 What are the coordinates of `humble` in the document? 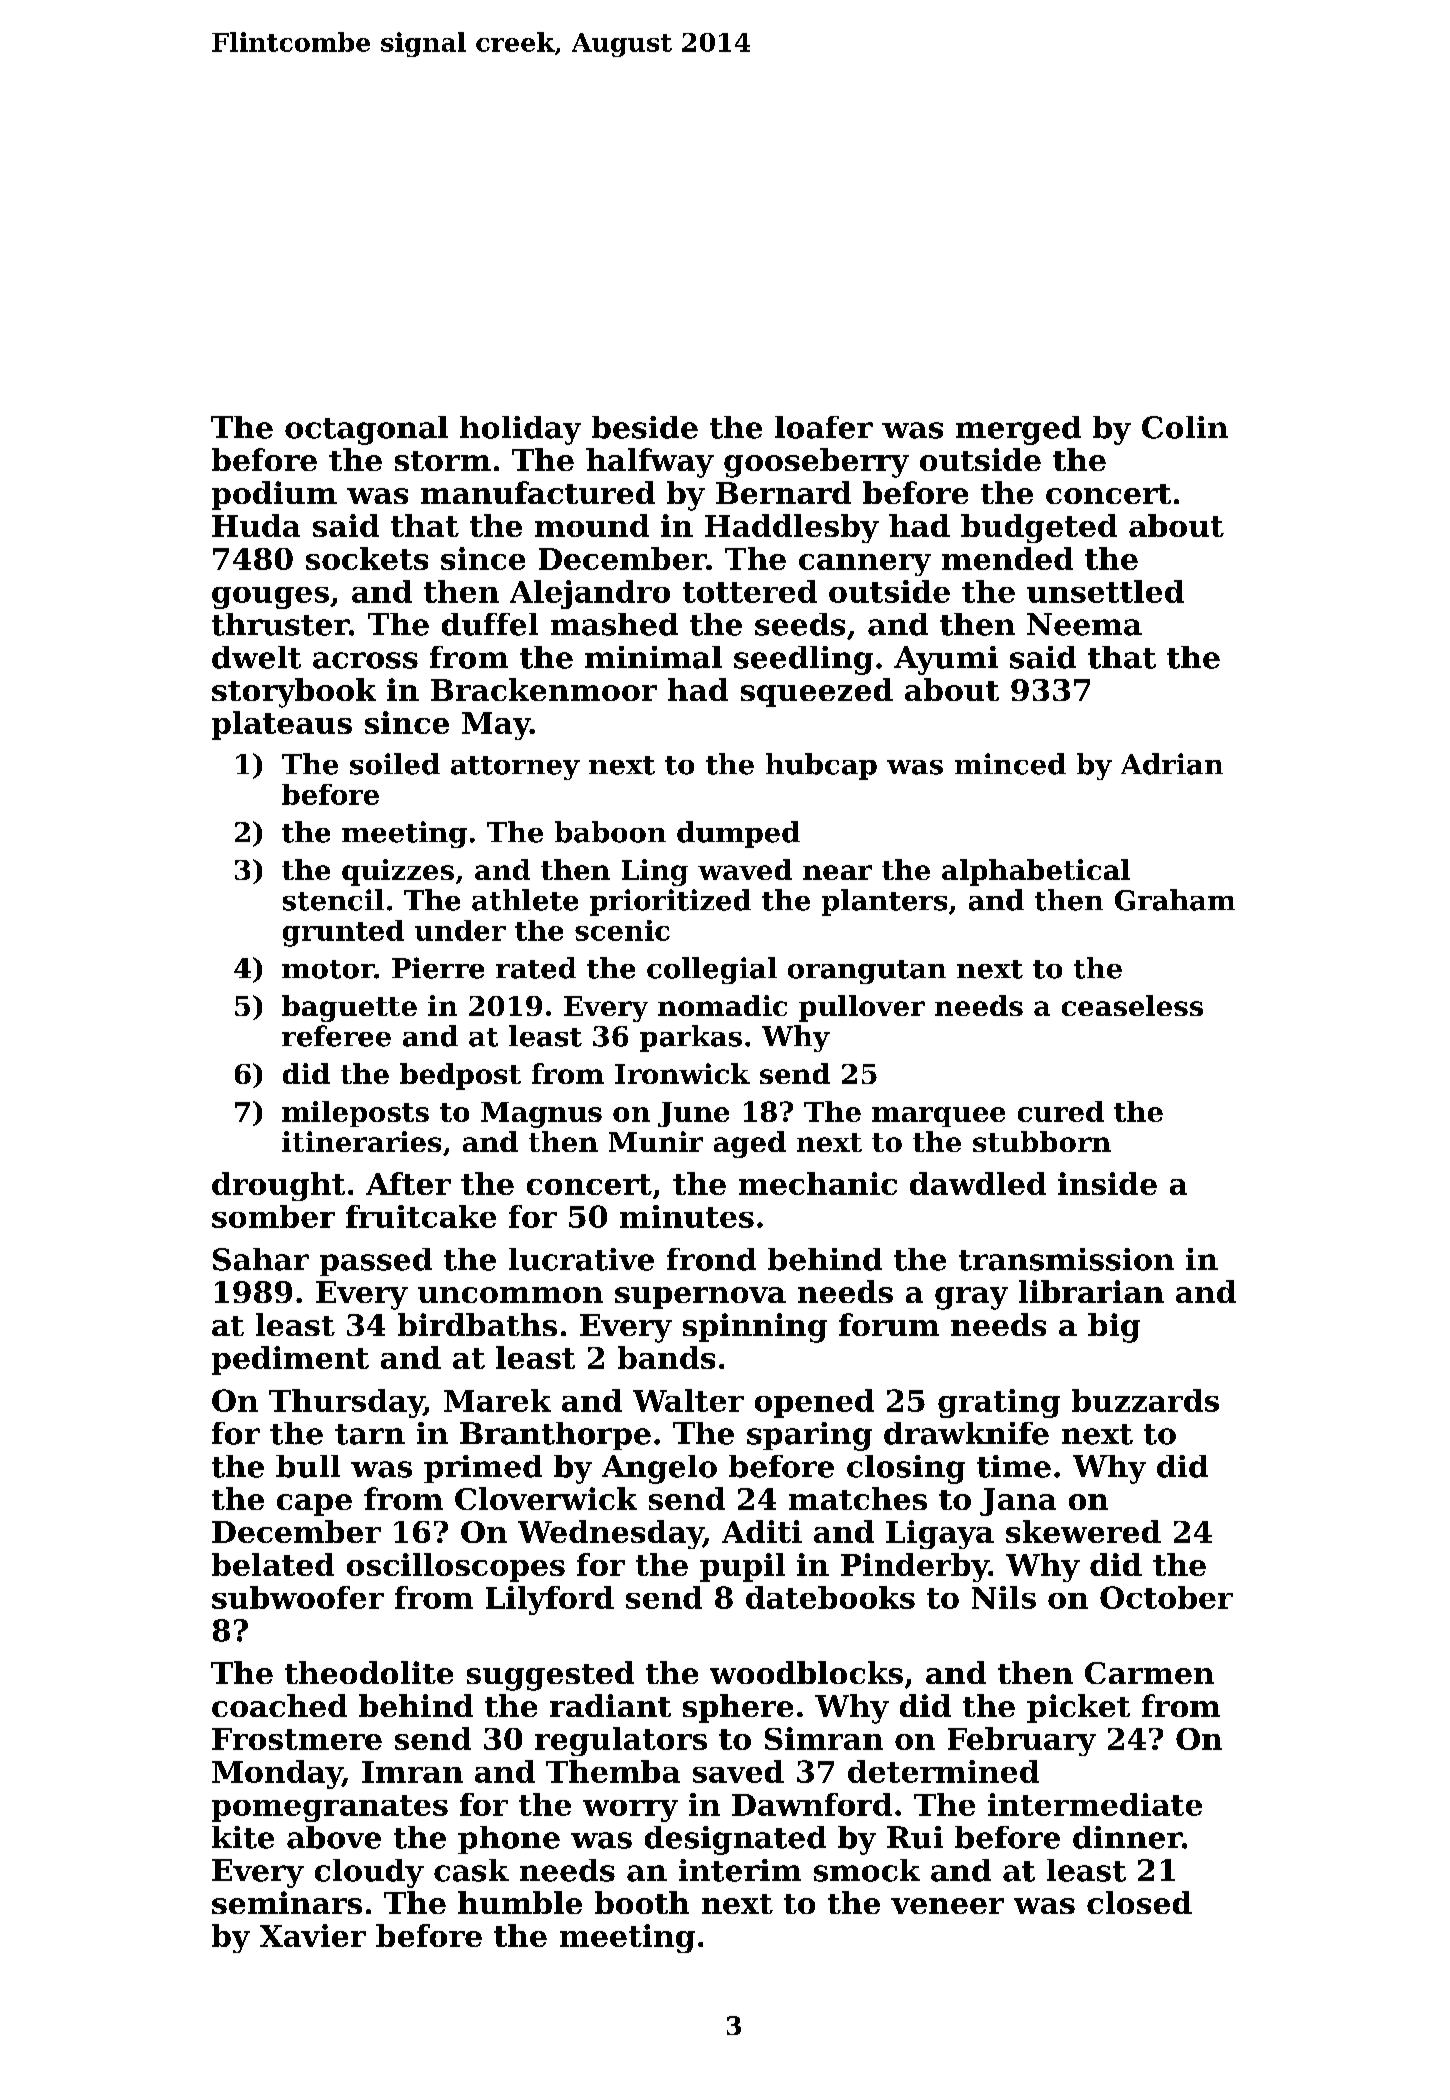 It's located at (520, 1902).
